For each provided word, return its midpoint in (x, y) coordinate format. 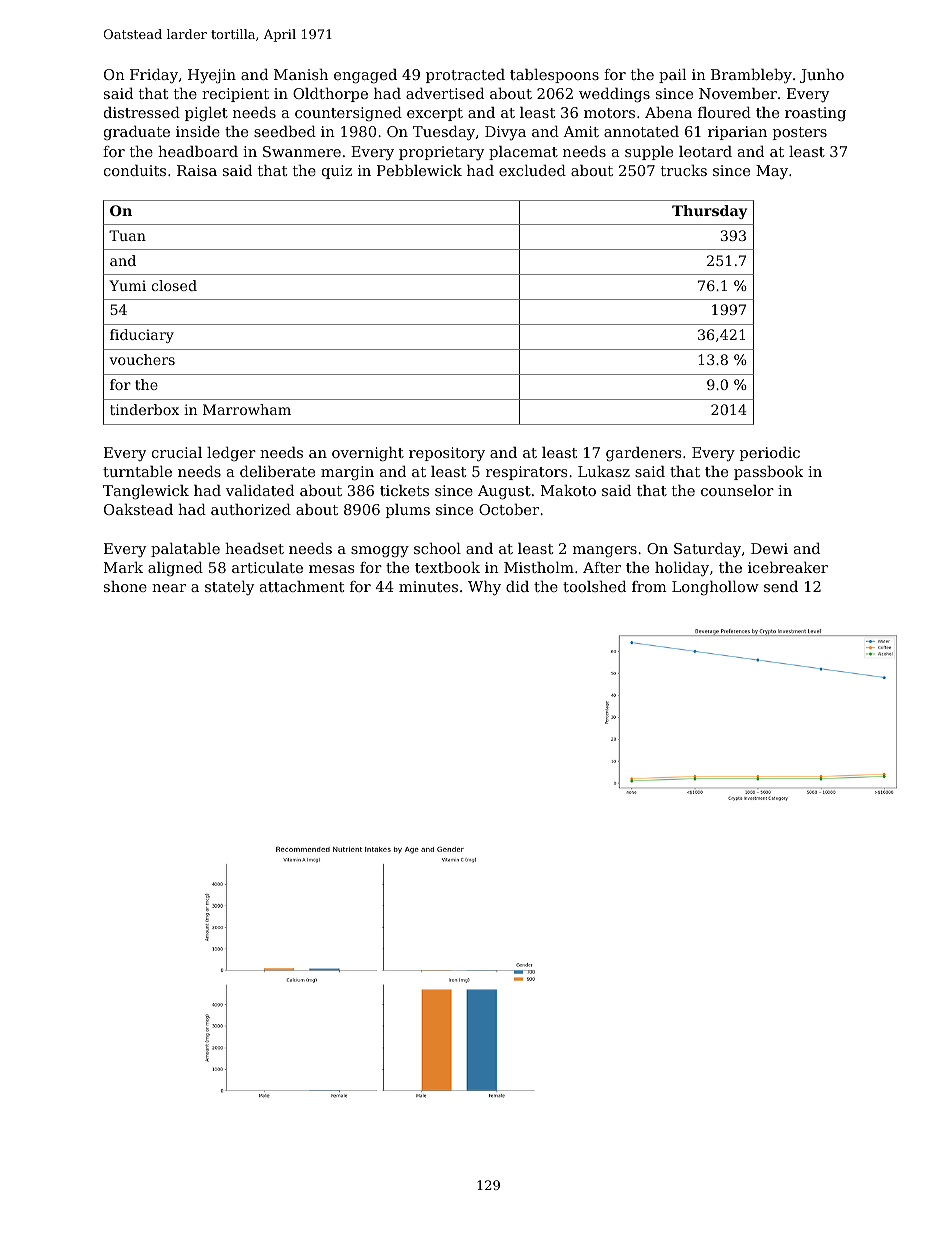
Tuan (127, 235)
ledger (231, 454)
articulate (267, 567)
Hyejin (212, 76)
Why (484, 588)
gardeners (643, 454)
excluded (532, 170)
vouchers (142, 359)
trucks (684, 170)
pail (672, 76)
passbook (768, 473)
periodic (770, 454)
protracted (465, 76)
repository (447, 454)
